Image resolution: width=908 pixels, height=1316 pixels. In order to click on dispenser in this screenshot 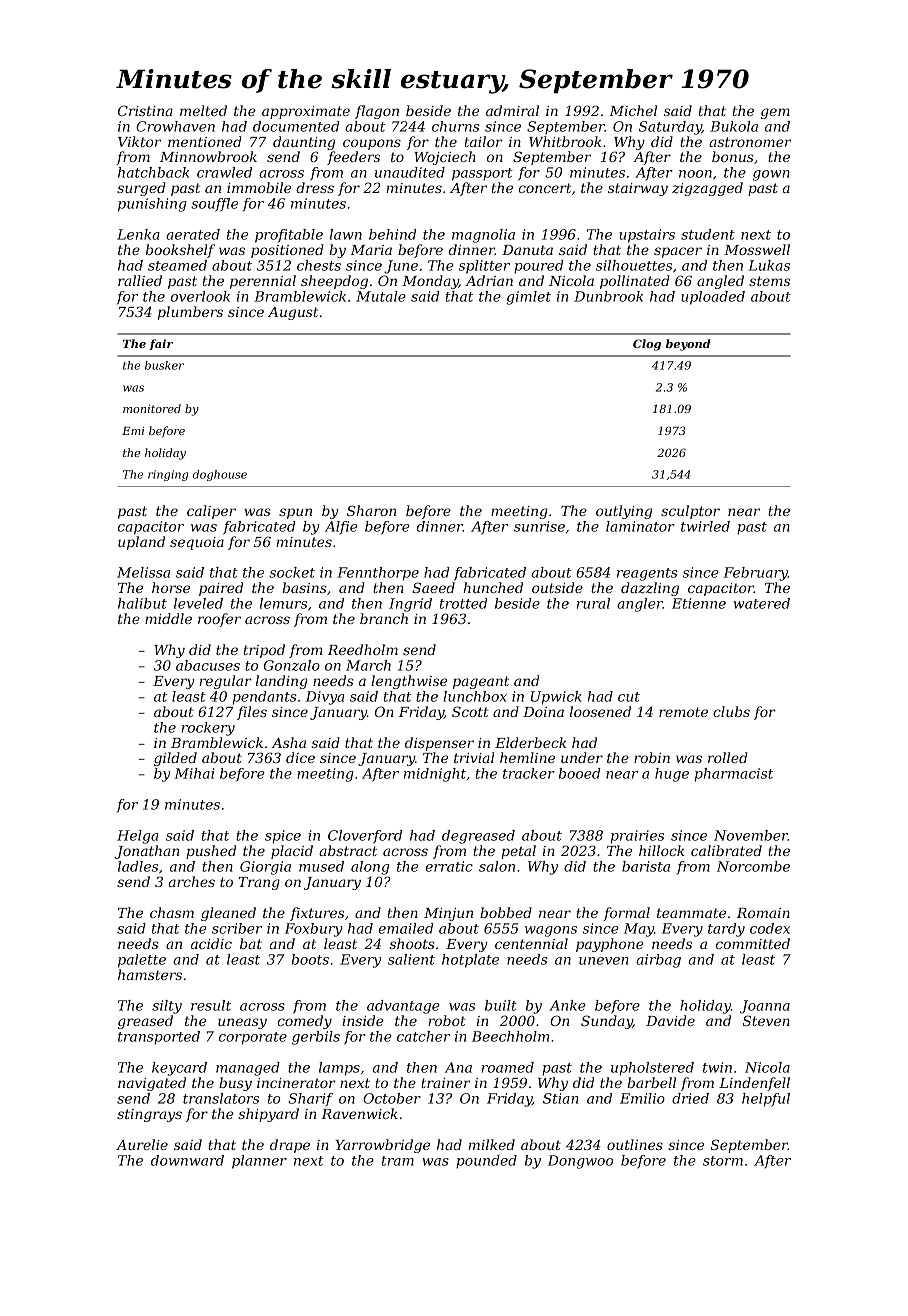, I will do `click(439, 744)`.
